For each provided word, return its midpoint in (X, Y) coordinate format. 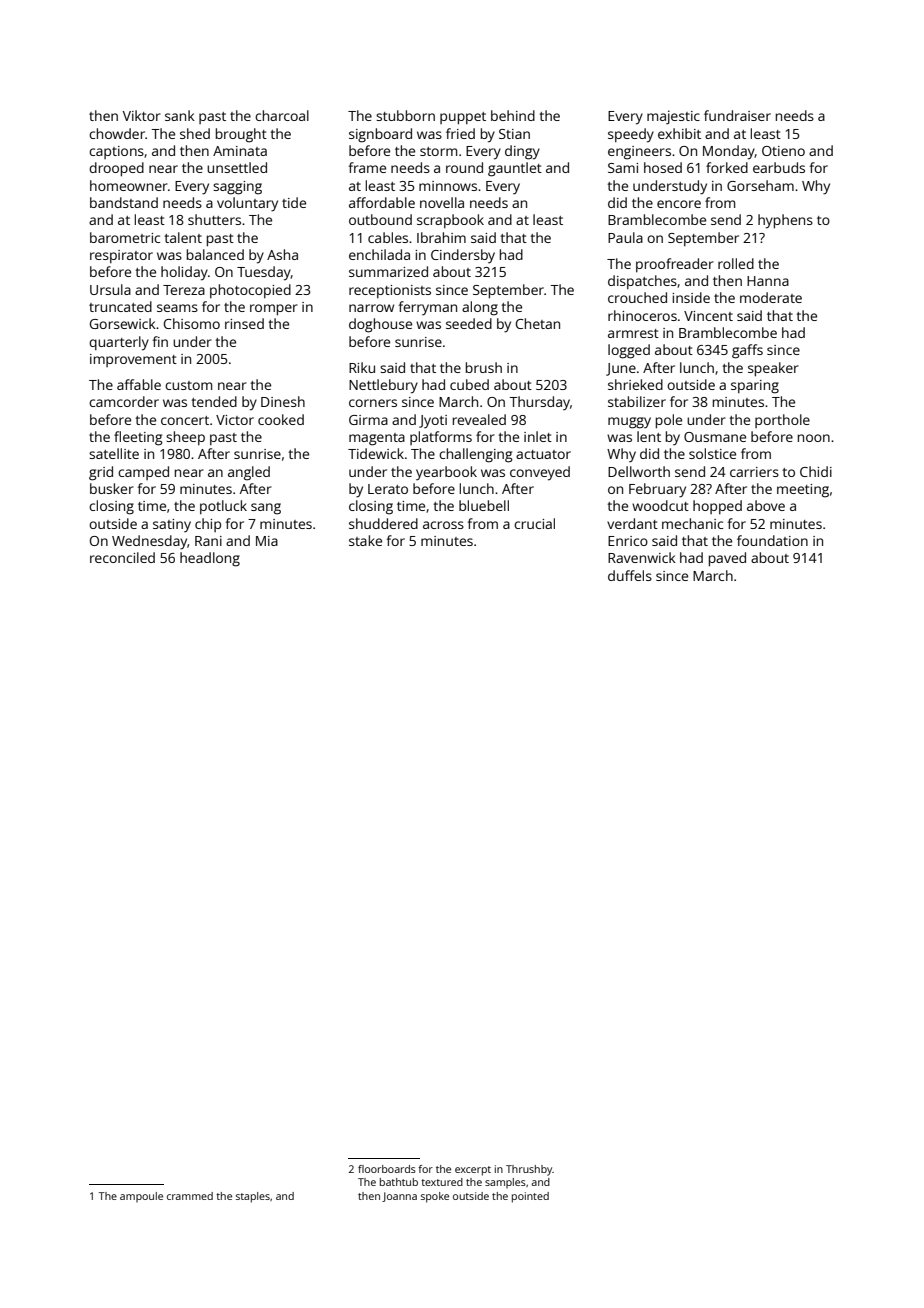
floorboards (387, 1169)
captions (116, 152)
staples (253, 1197)
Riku (362, 367)
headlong (210, 559)
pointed (530, 1197)
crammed (190, 1196)
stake (365, 540)
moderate (771, 297)
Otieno (783, 151)
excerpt (473, 1171)
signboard (380, 135)
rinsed (244, 323)
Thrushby (529, 1170)
